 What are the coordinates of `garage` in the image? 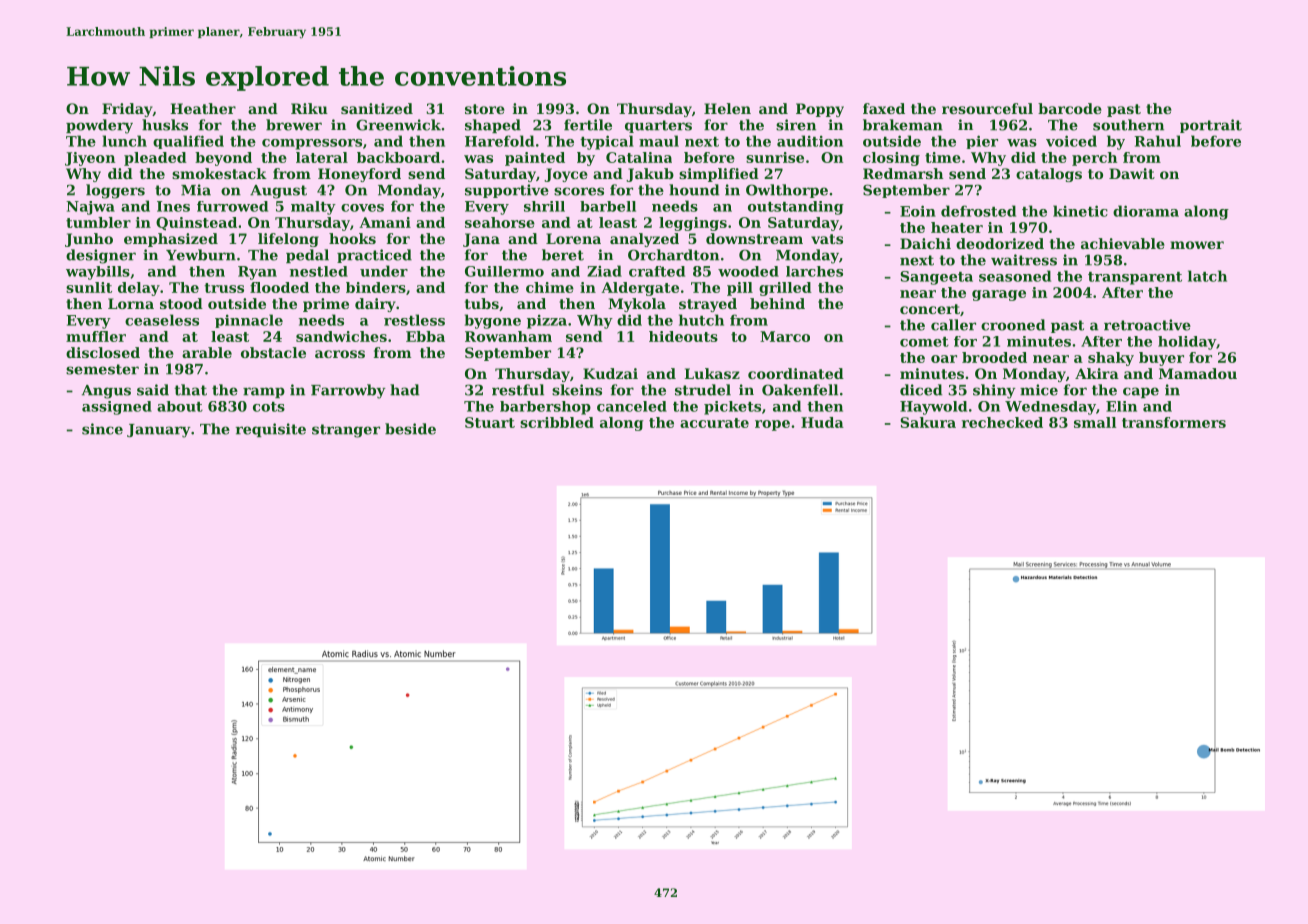 It's located at (999, 295).
